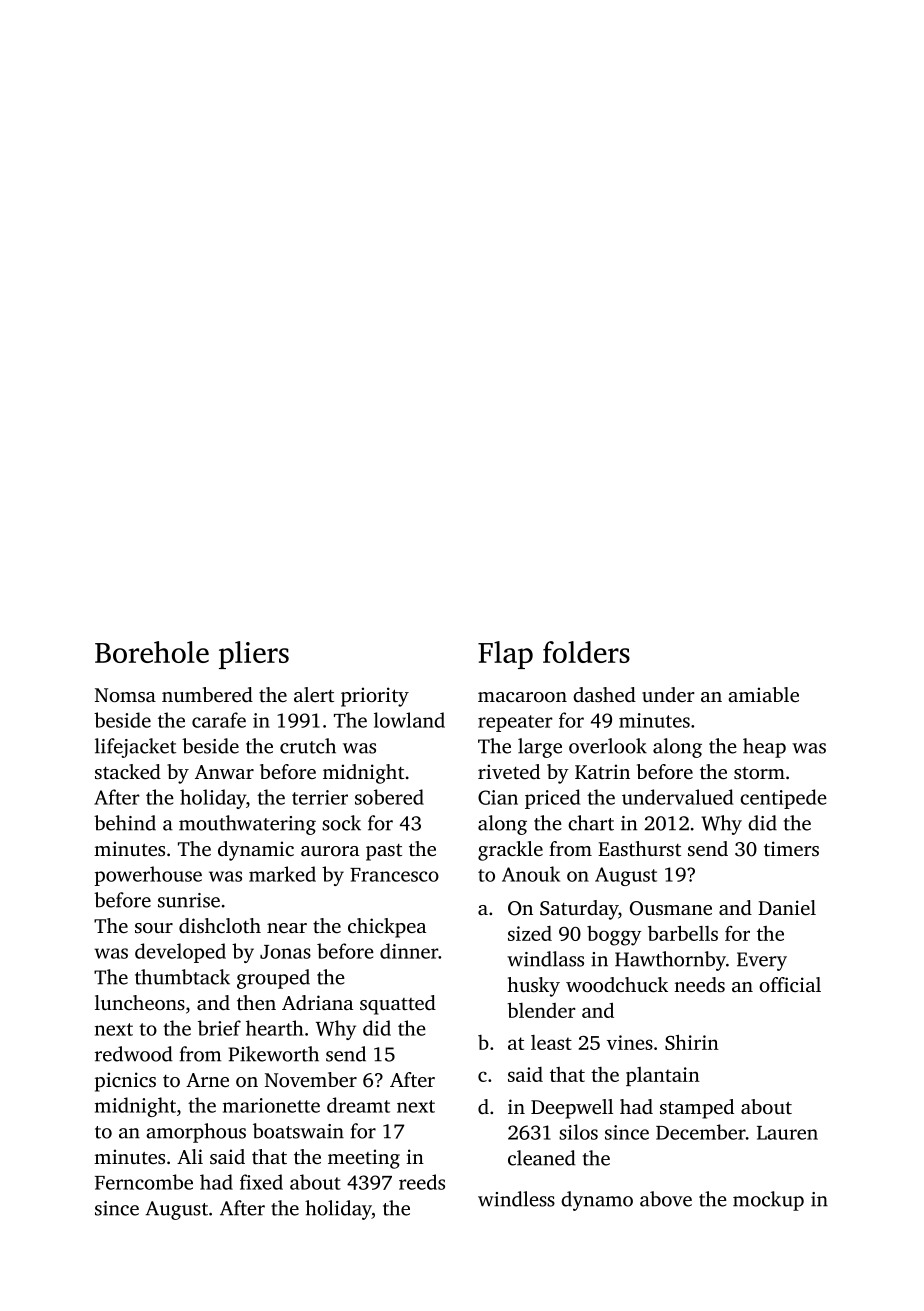  What do you see at coordinates (516, 1199) in the image?
I see `windless` at bounding box center [516, 1199].
